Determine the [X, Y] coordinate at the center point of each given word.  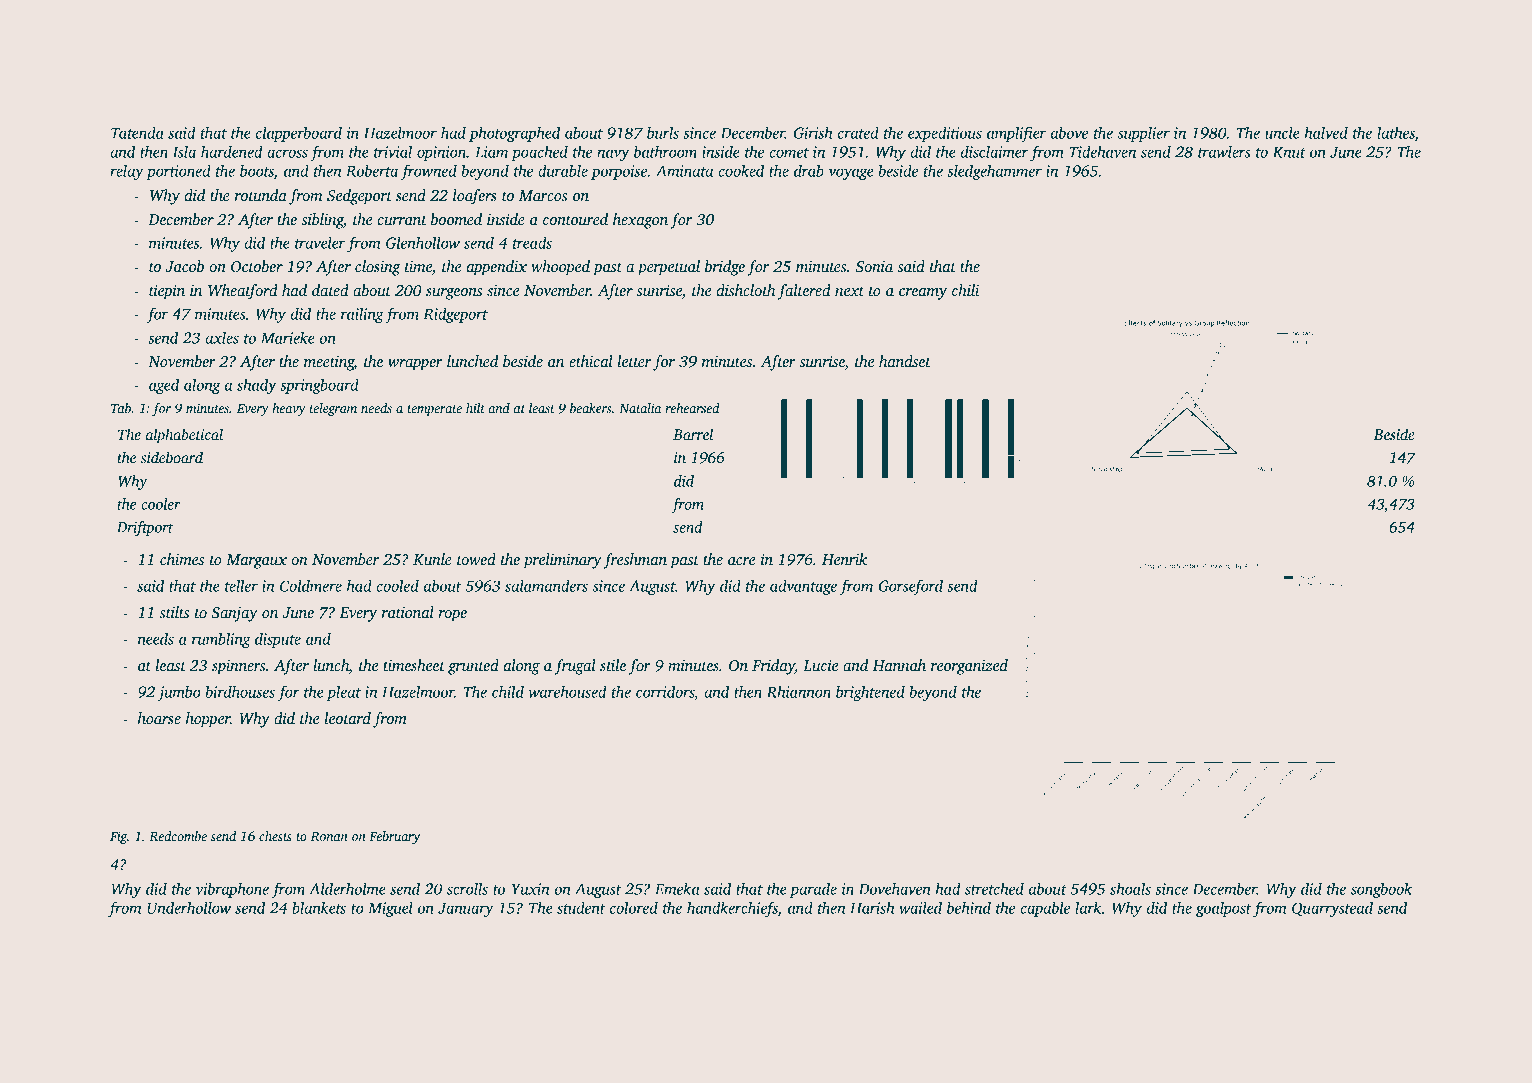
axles [222, 337]
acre [742, 561]
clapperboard [299, 134]
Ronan [329, 836]
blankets [319, 907]
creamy [923, 294]
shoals [1130, 888]
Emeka [677, 888]
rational [408, 612]
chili [965, 290]
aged [164, 386]
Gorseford [911, 587]
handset [905, 361]
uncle [1282, 133]
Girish [813, 132]
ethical [591, 361]
